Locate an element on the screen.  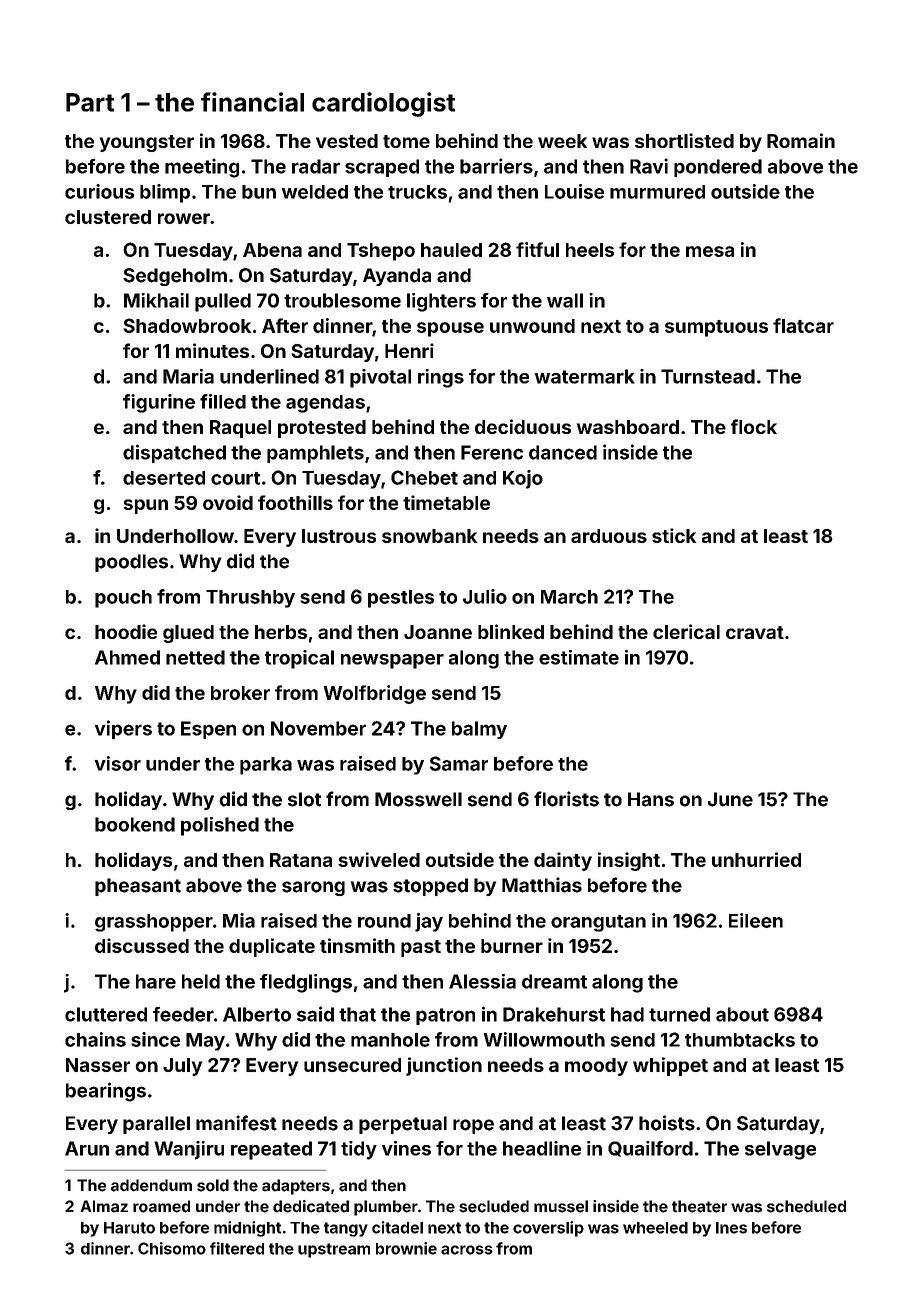
washboard is located at coordinates (628, 427).
